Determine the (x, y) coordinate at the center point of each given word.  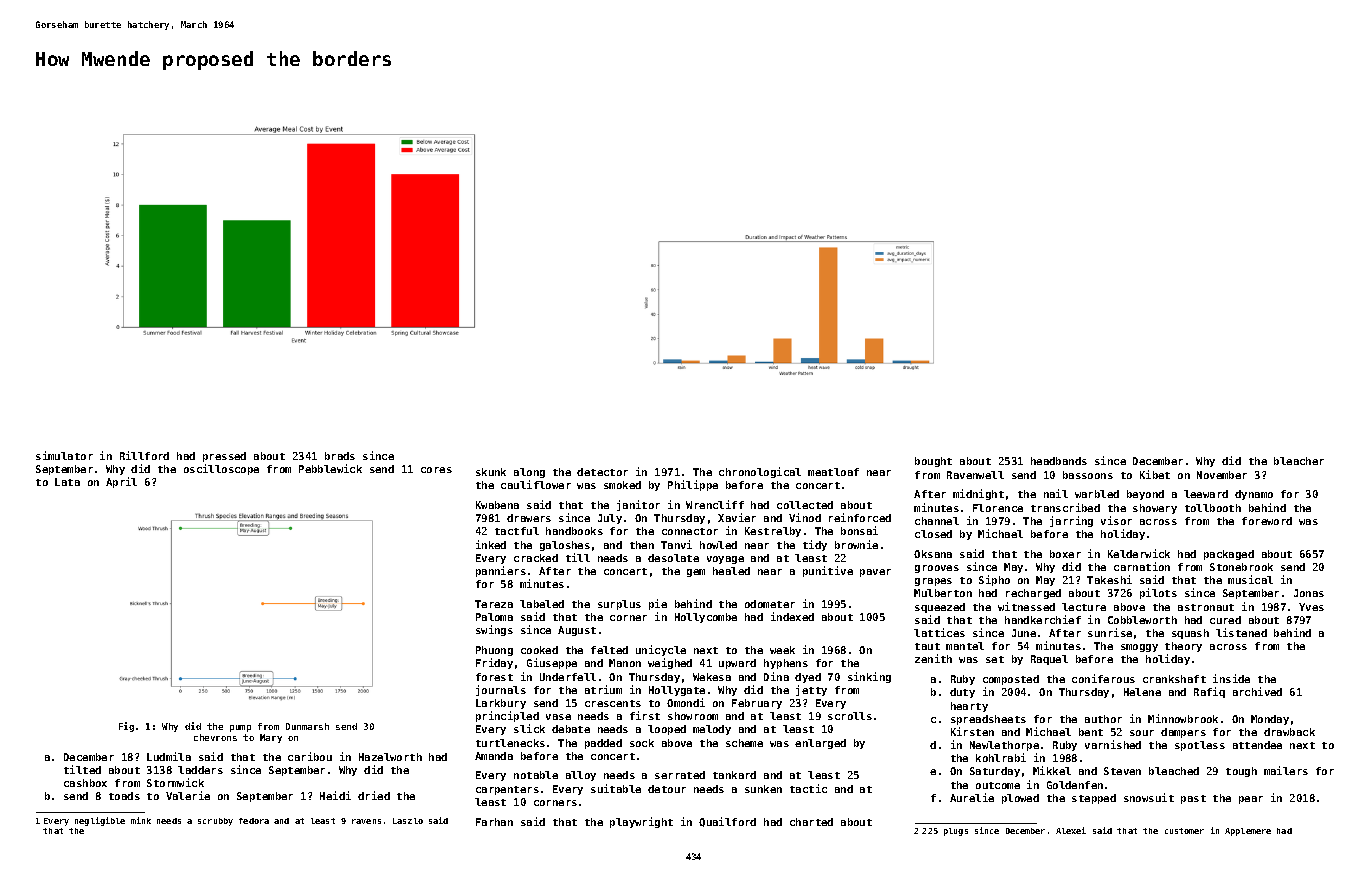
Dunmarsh (307, 726)
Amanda (494, 756)
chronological (760, 472)
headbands (1059, 461)
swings (494, 630)
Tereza (494, 604)
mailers (1286, 770)
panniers (501, 571)
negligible (100, 821)
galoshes (565, 546)
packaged (1229, 555)
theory (1183, 647)
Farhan (494, 822)
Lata (67, 482)
